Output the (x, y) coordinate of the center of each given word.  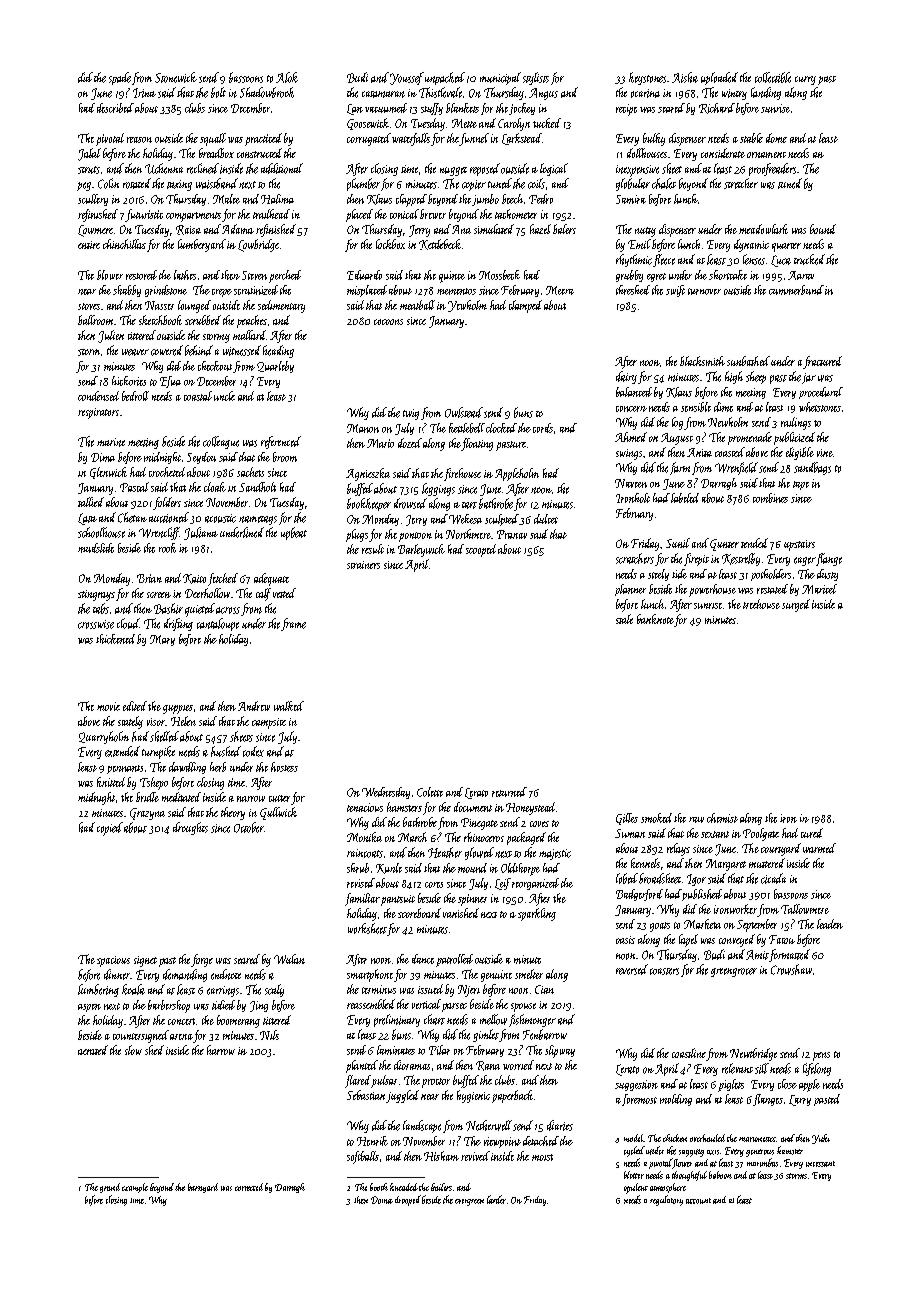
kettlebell (467, 428)
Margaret (726, 865)
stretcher (741, 183)
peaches (252, 321)
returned (509, 792)
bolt (218, 92)
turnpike (158, 752)
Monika (364, 837)
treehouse (761, 604)
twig (411, 414)
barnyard (203, 1188)
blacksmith (702, 361)
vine (825, 453)
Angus (543, 94)
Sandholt (257, 487)
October (249, 827)
